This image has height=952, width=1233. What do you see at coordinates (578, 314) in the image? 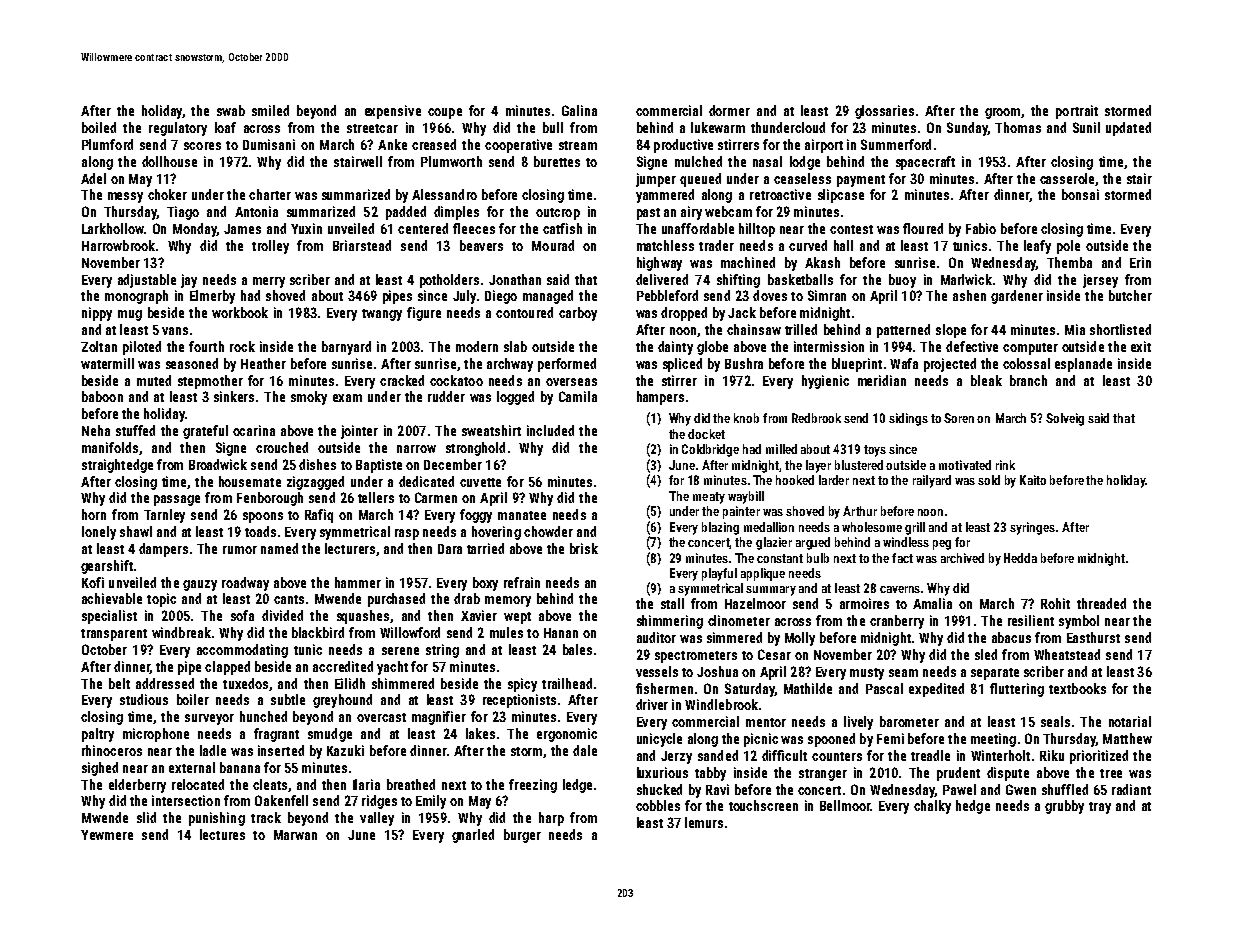
I see `carboy` at bounding box center [578, 314].
